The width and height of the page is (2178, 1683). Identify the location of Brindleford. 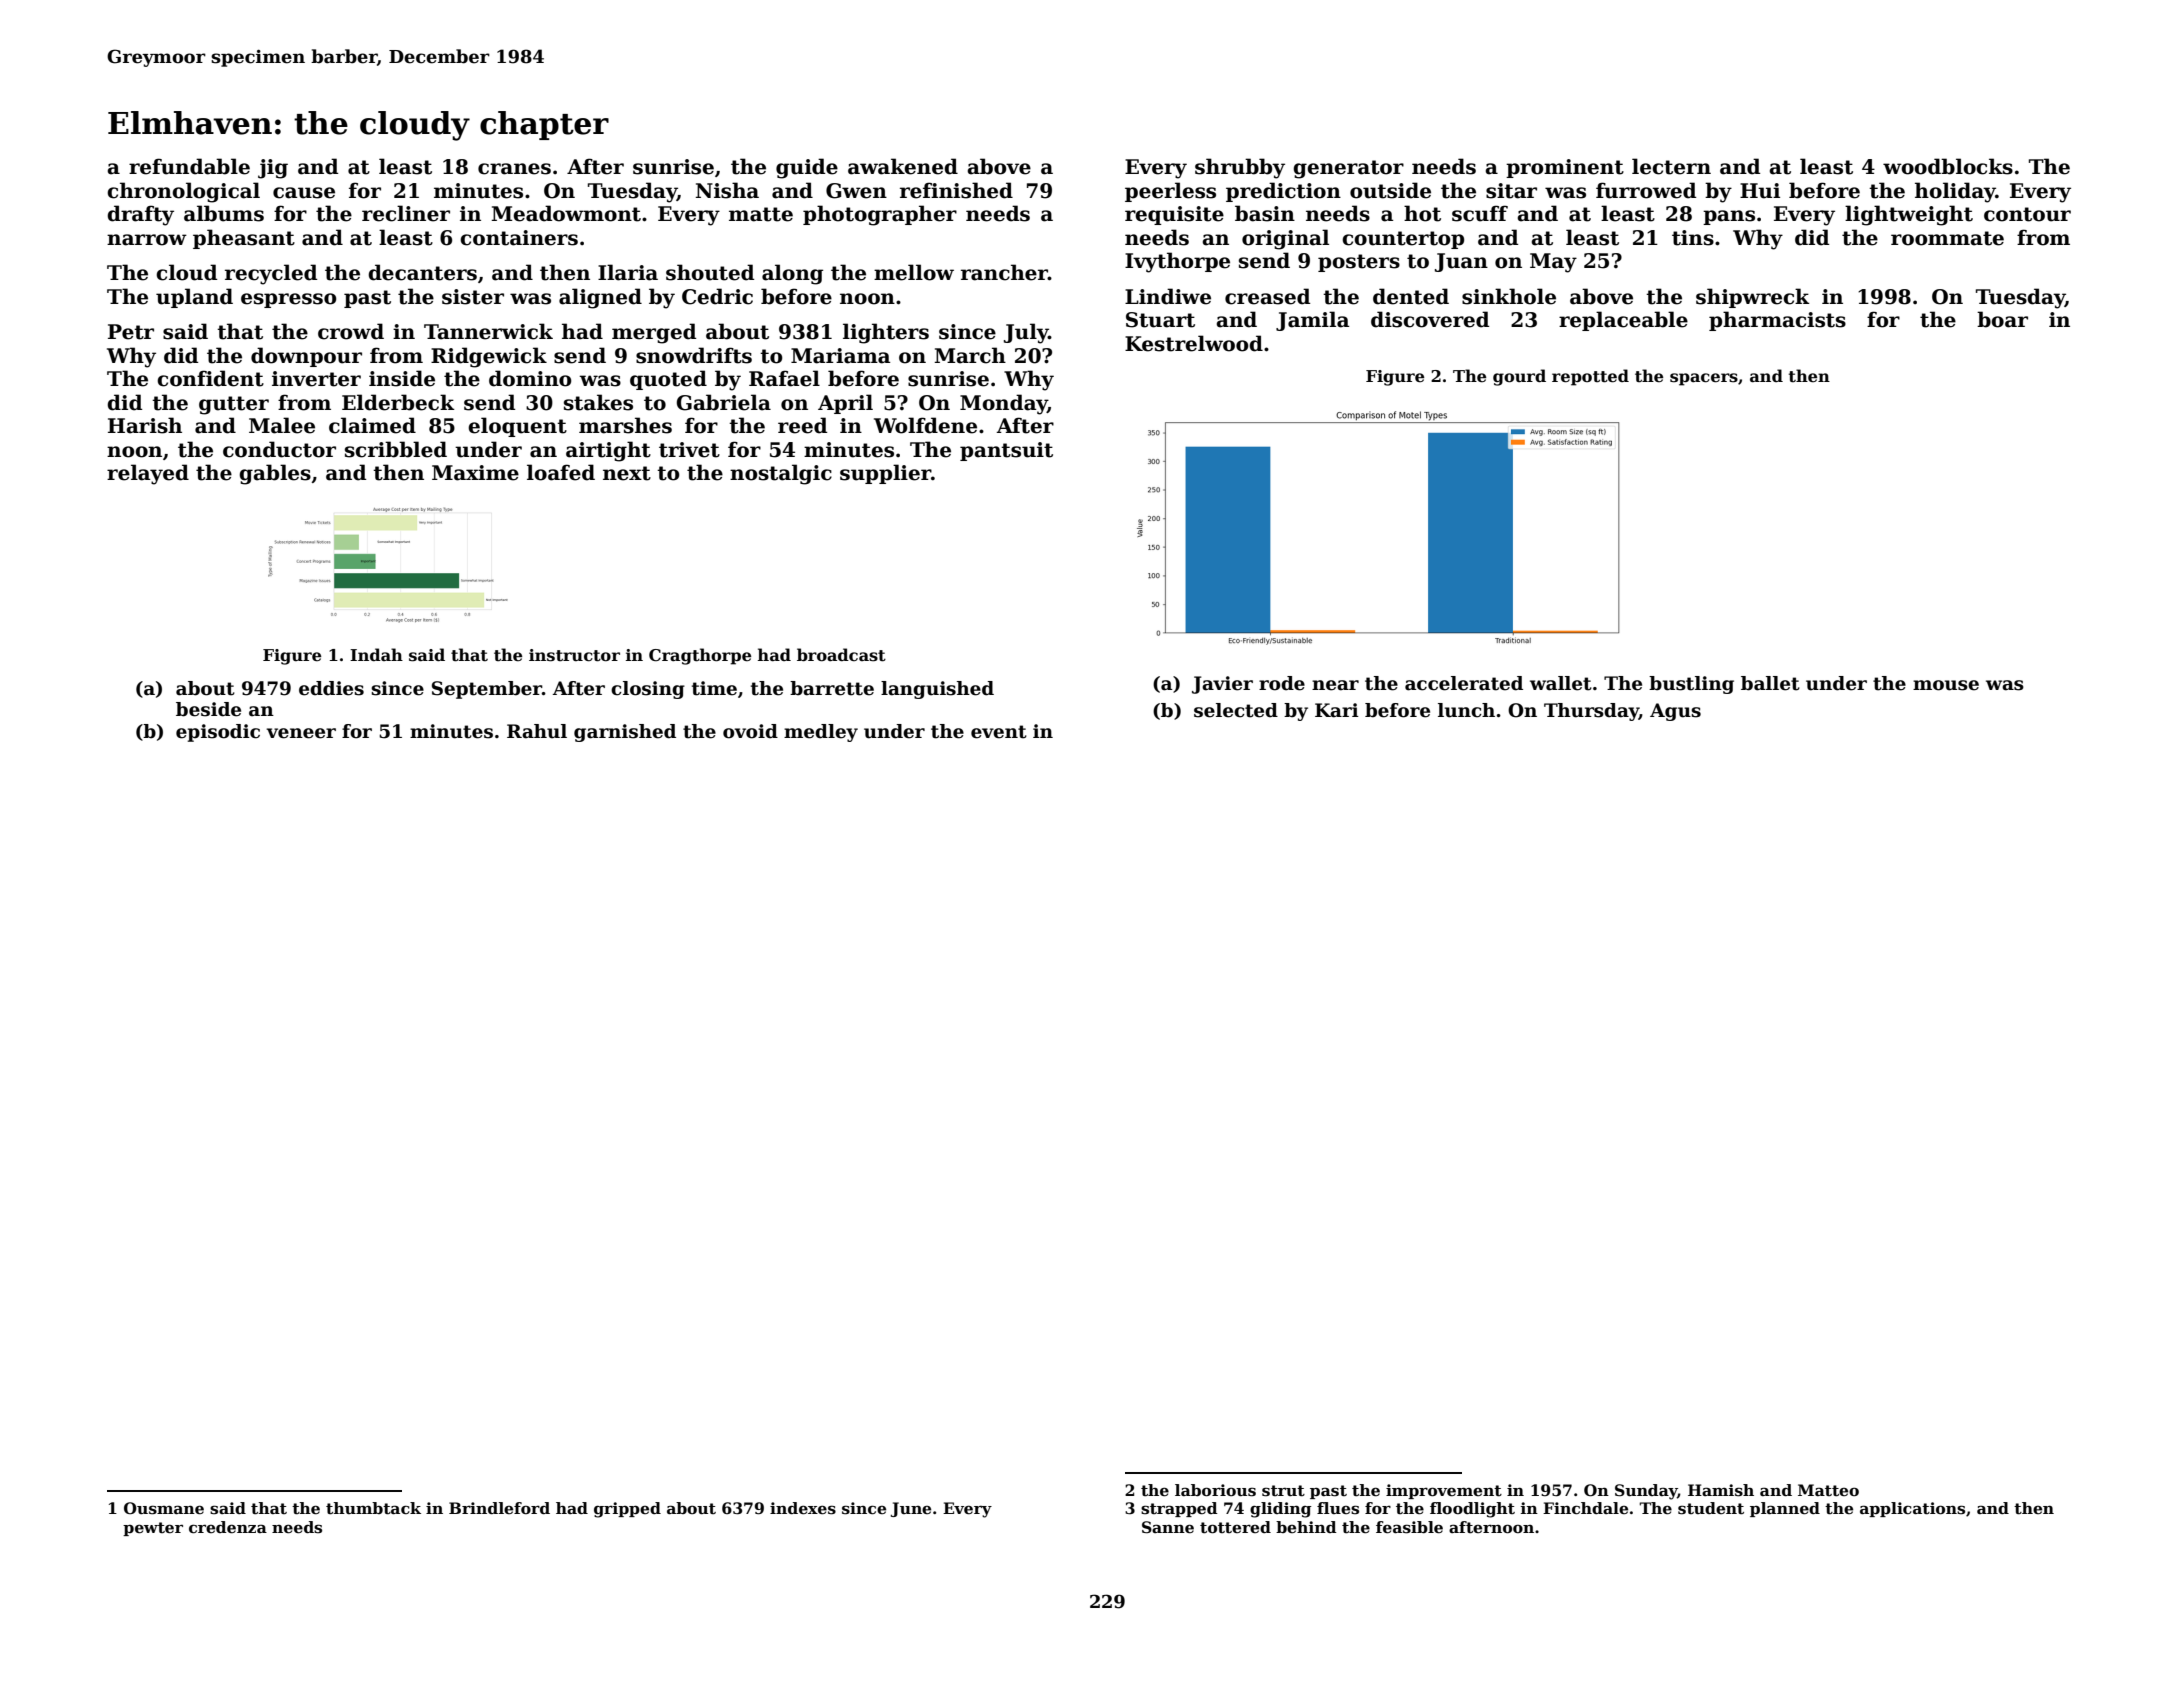
(499, 1508).
